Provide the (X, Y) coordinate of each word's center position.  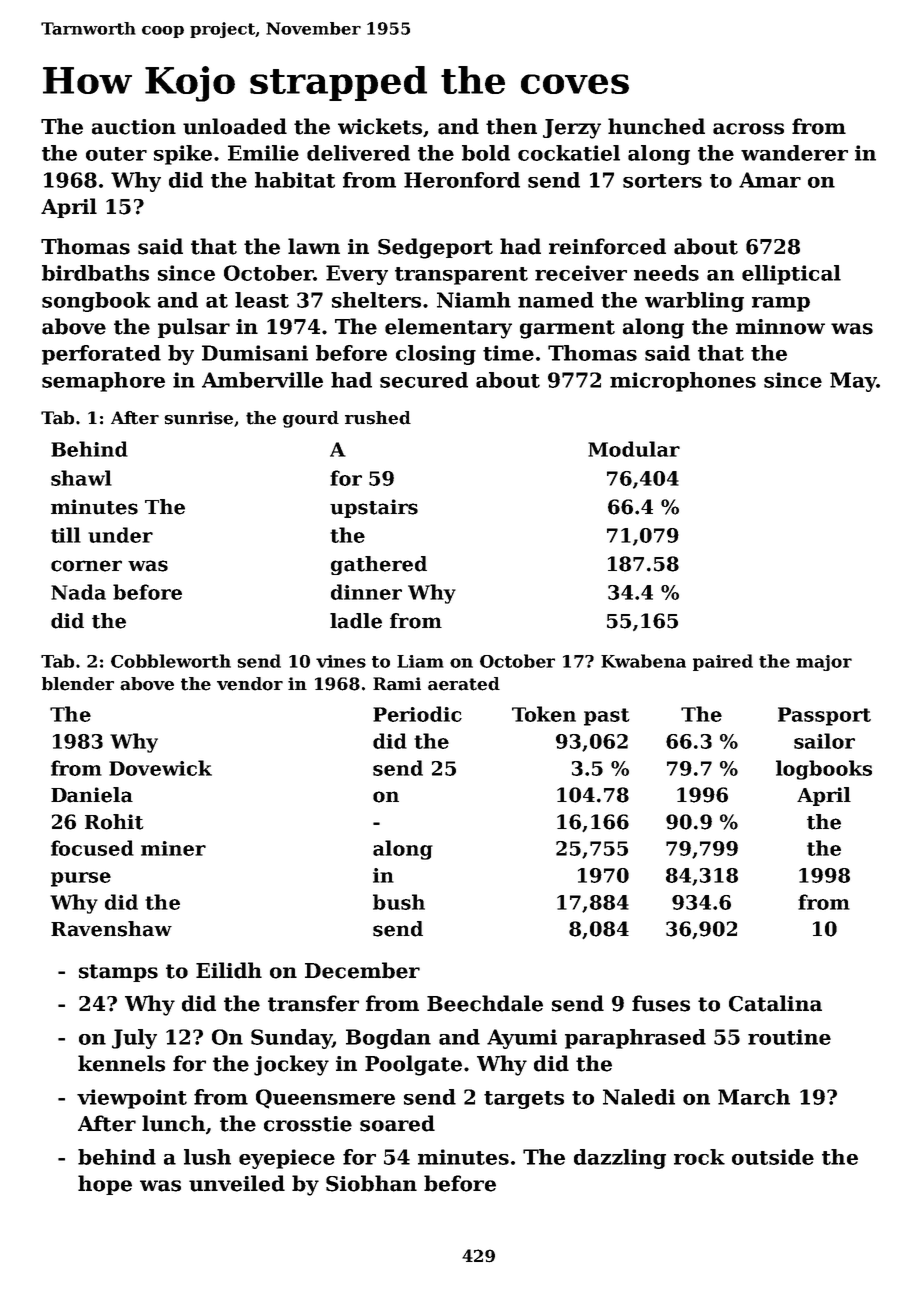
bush (399, 902)
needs (666, 273)
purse (81, 879)
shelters (376, 300)
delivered (358, 153)
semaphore (103, 382)
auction (134, 127)
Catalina (775, 1003)
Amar (770, 180)
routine (789, 1037)
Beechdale (485, 1003)
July (134, 1039)
